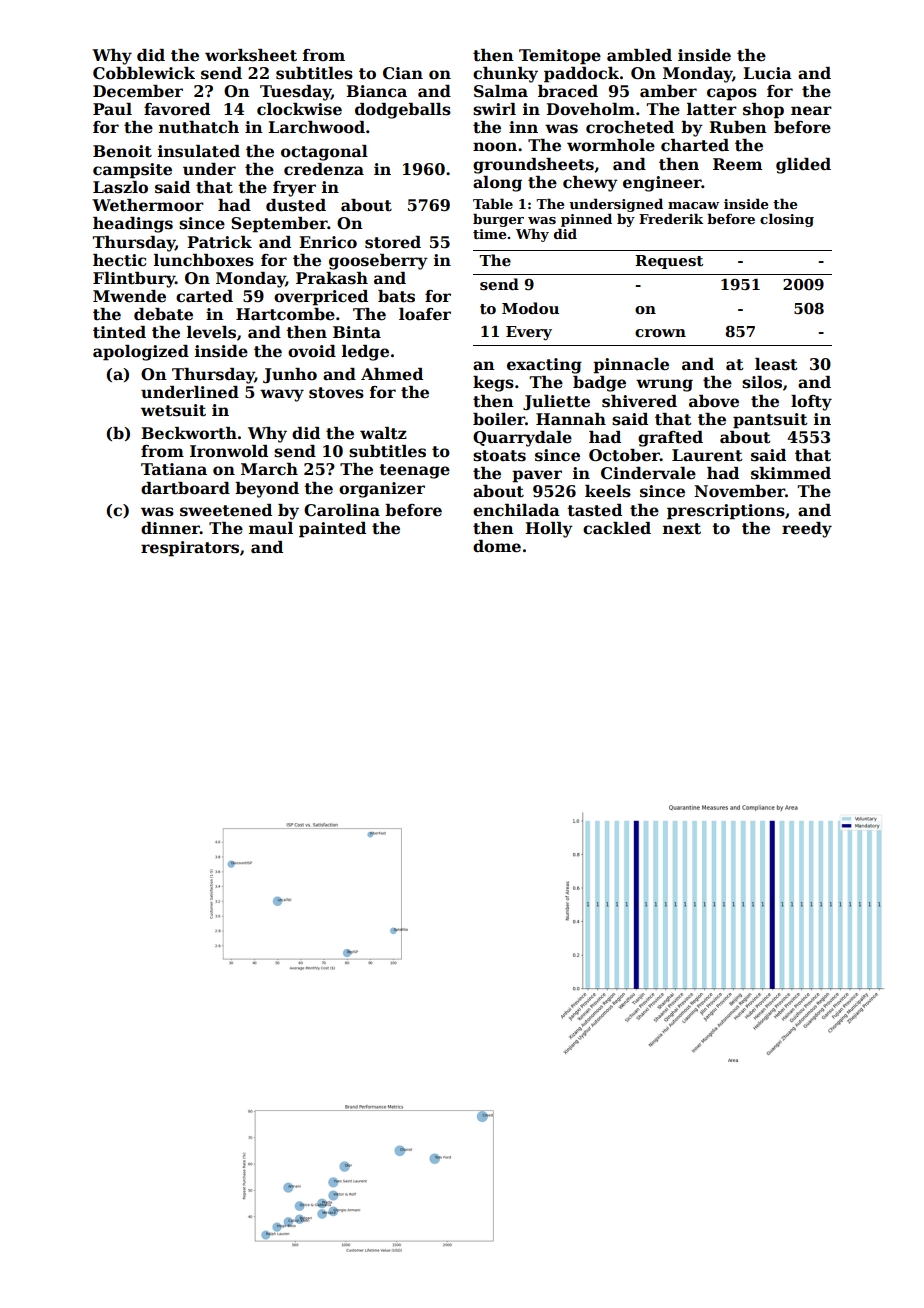 The width and height of the page is (924, 1308). Describe the element at coordinates (639, 55) in the page. I see `ambled` at that location.
